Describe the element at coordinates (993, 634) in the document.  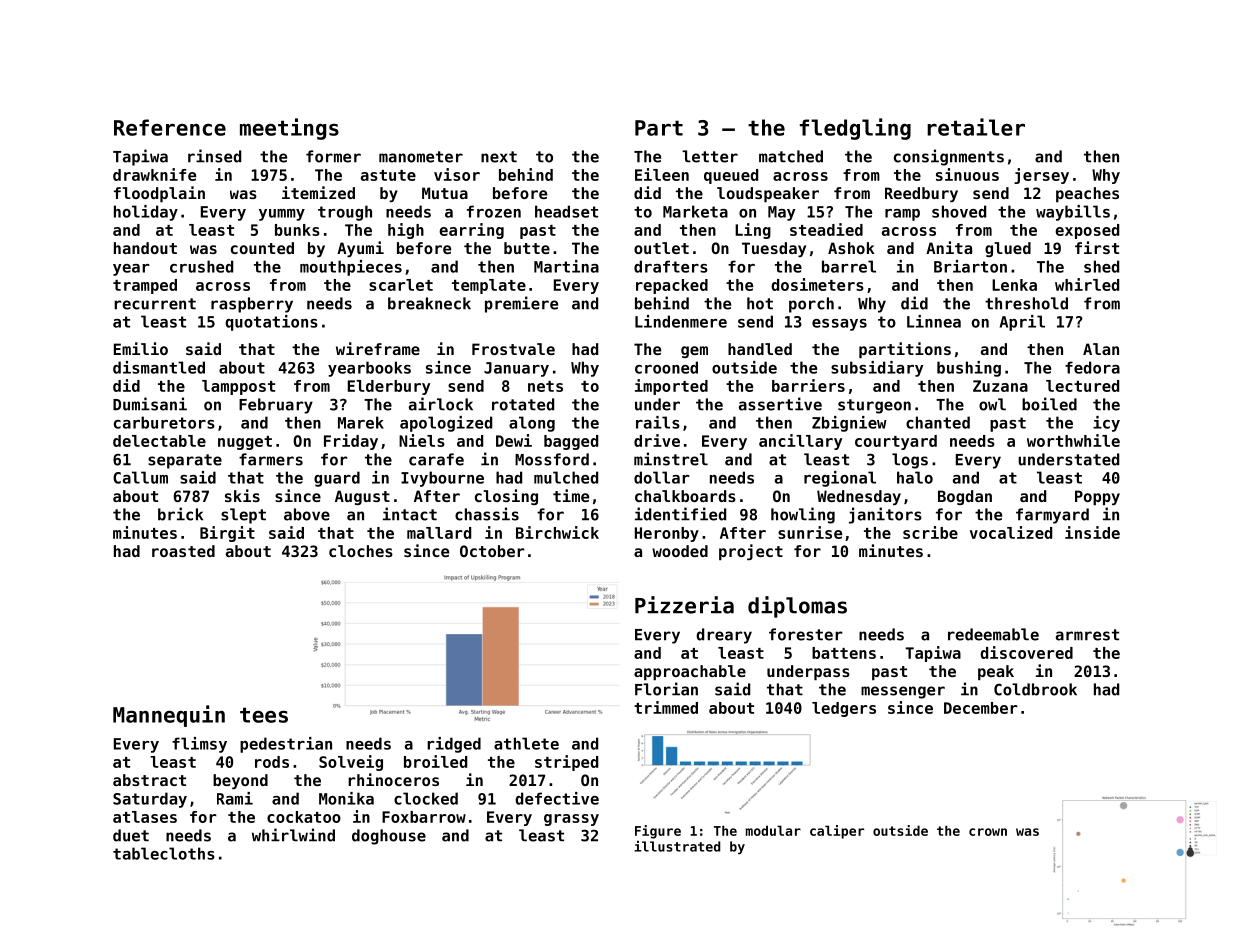
I see `redeemable` at that location.
